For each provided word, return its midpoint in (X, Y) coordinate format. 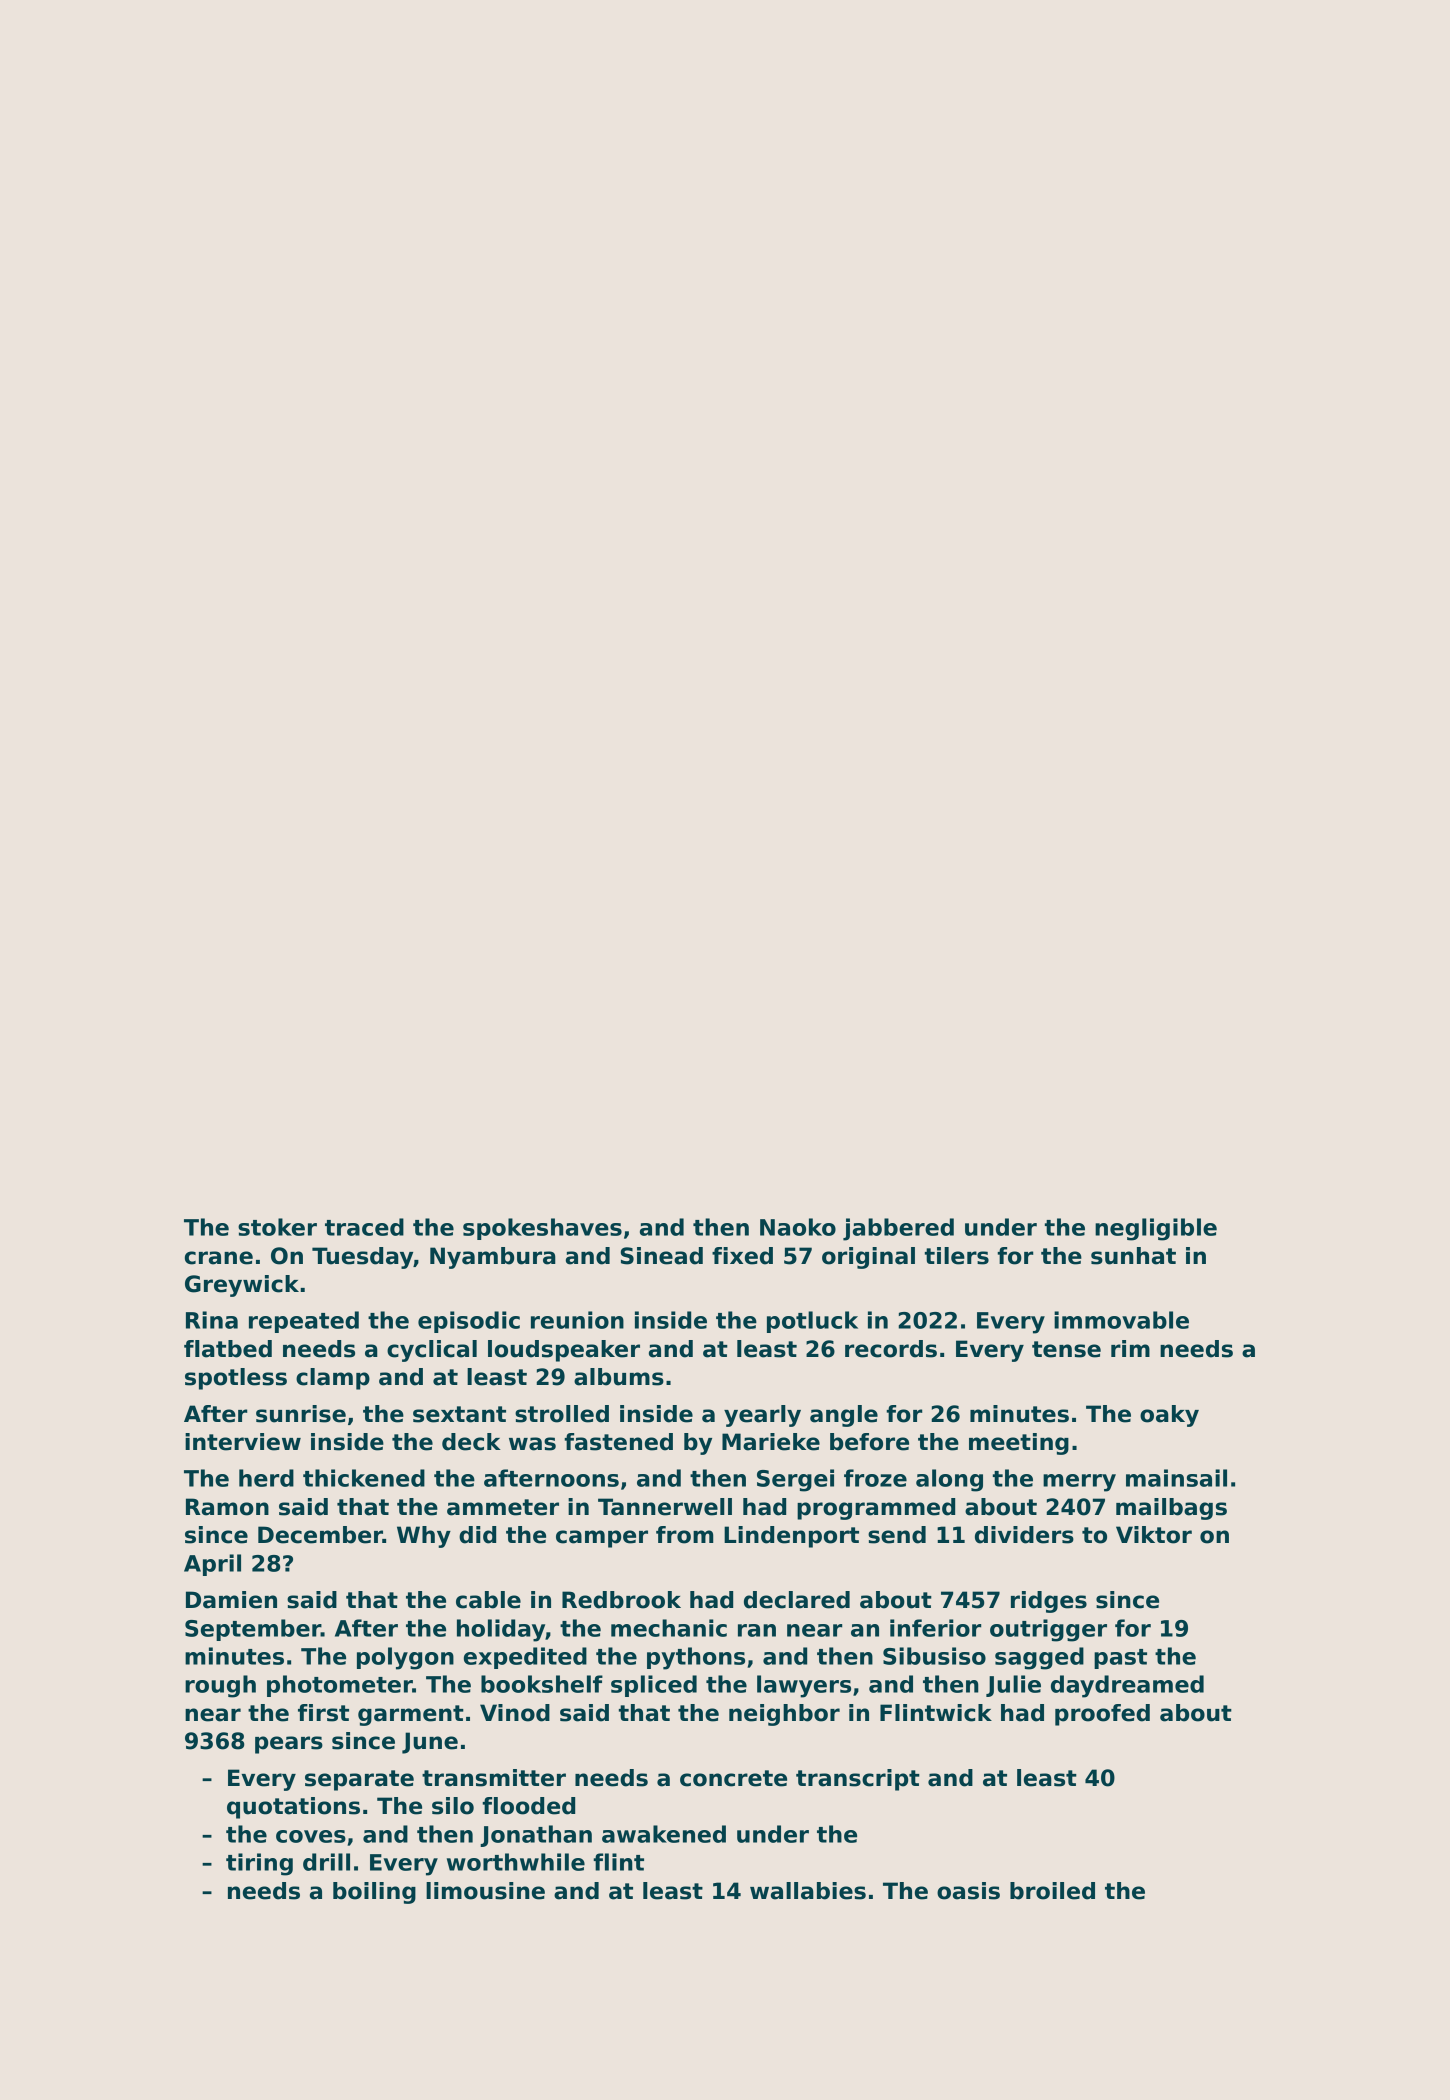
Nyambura (493, 1258)
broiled (1052, 1891)
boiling (374, 1893)
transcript (858, 1780)
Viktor (1154, 1535)
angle (844, 1416)
